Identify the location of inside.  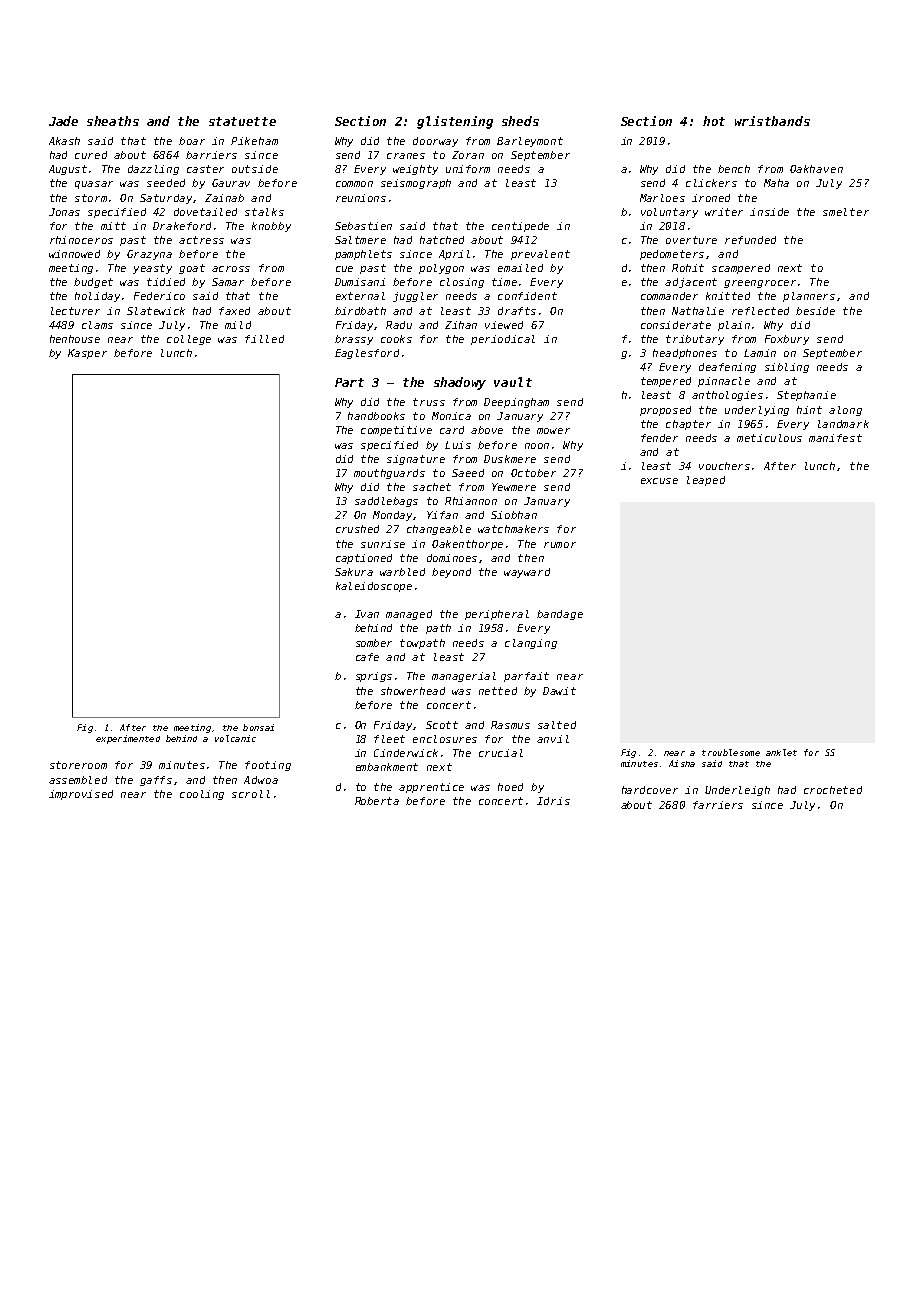
(769, 212).
